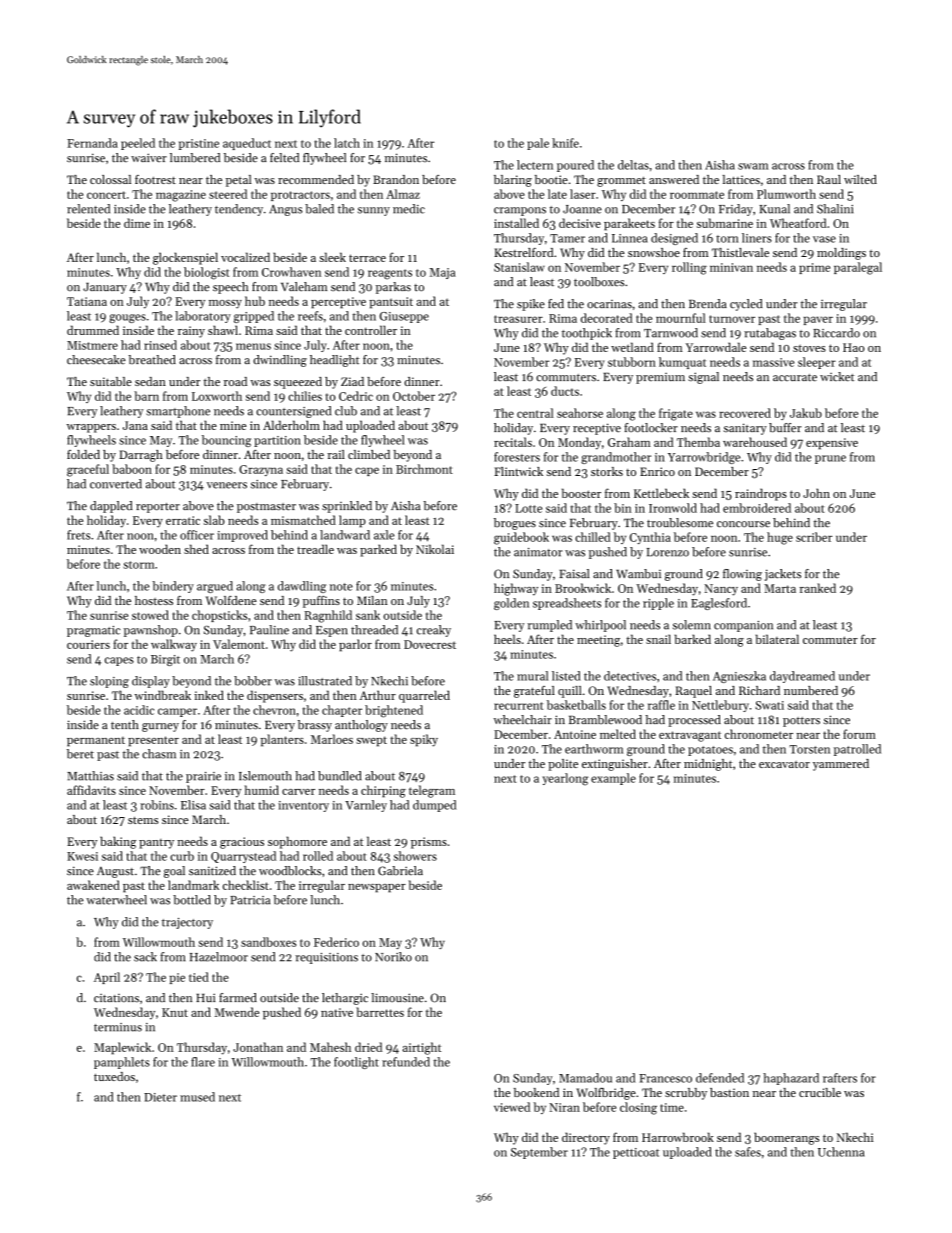 Image resolution: width=952 pixels, height=1233 pixels. What do you see at coordinates (92, 143) in the screenshot?
I see `Fernanda` at bounding box center [92, 143].
